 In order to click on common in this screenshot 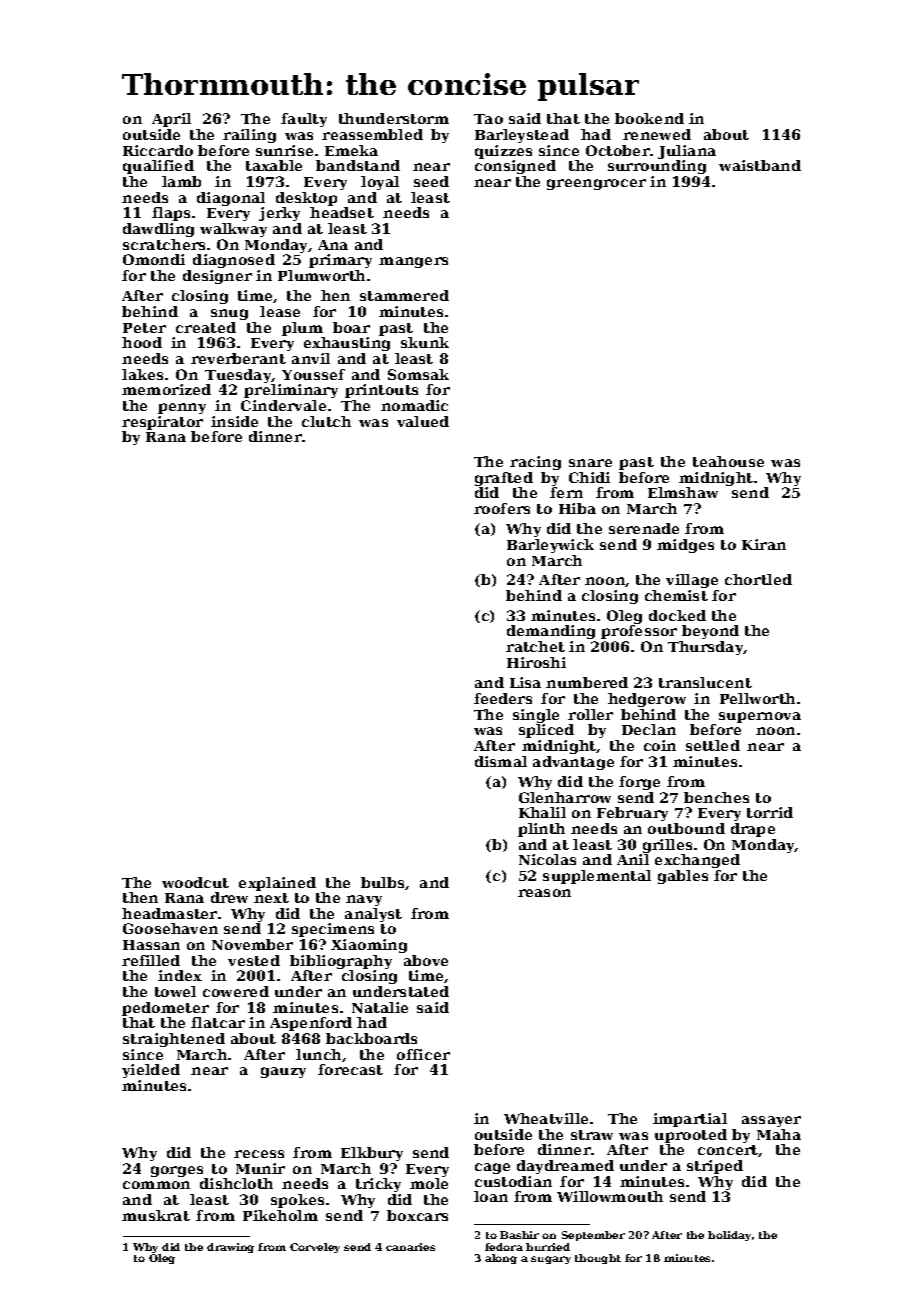, I will do `click(156, 1185)`.
